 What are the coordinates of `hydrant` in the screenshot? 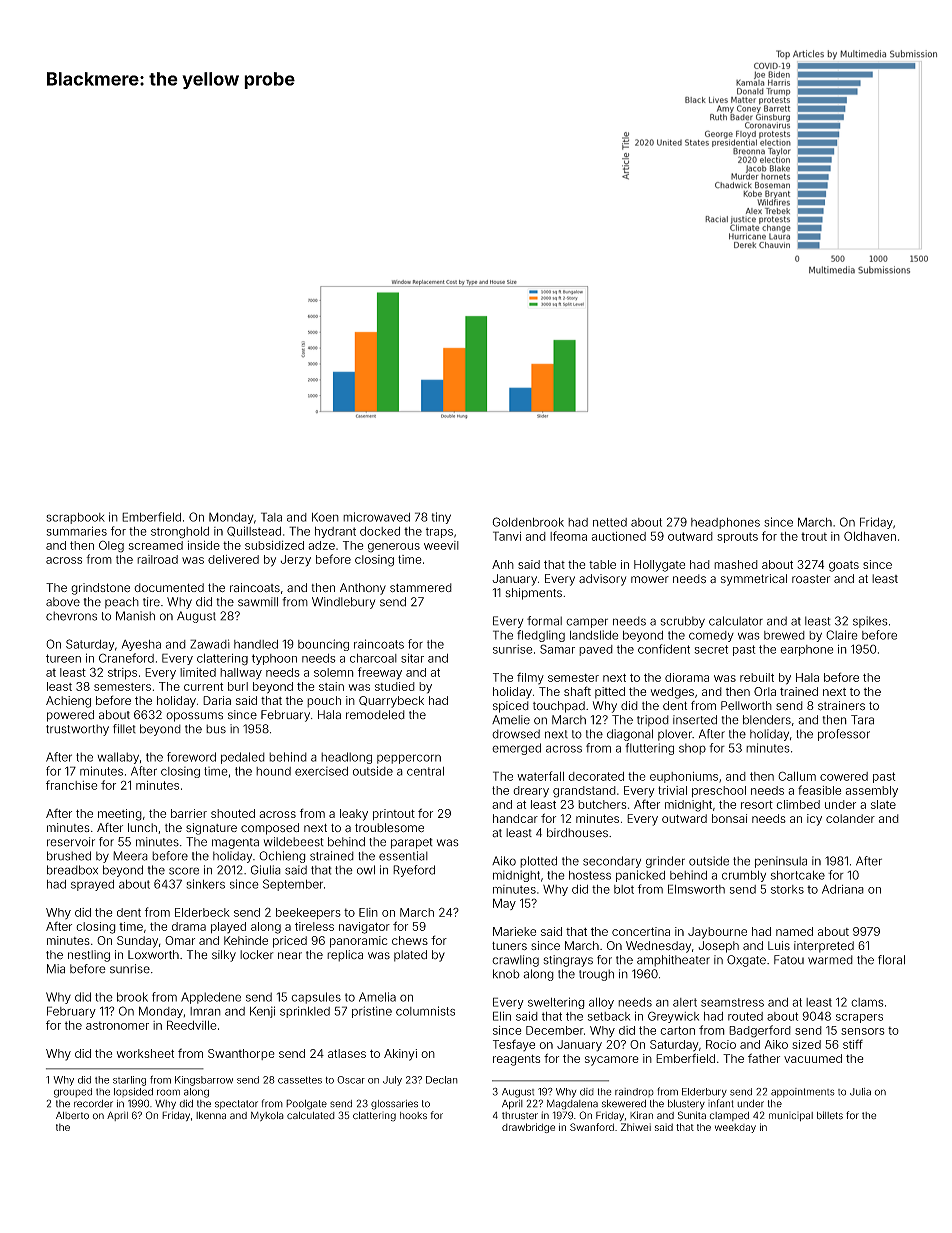 It's located at (335, 532).
